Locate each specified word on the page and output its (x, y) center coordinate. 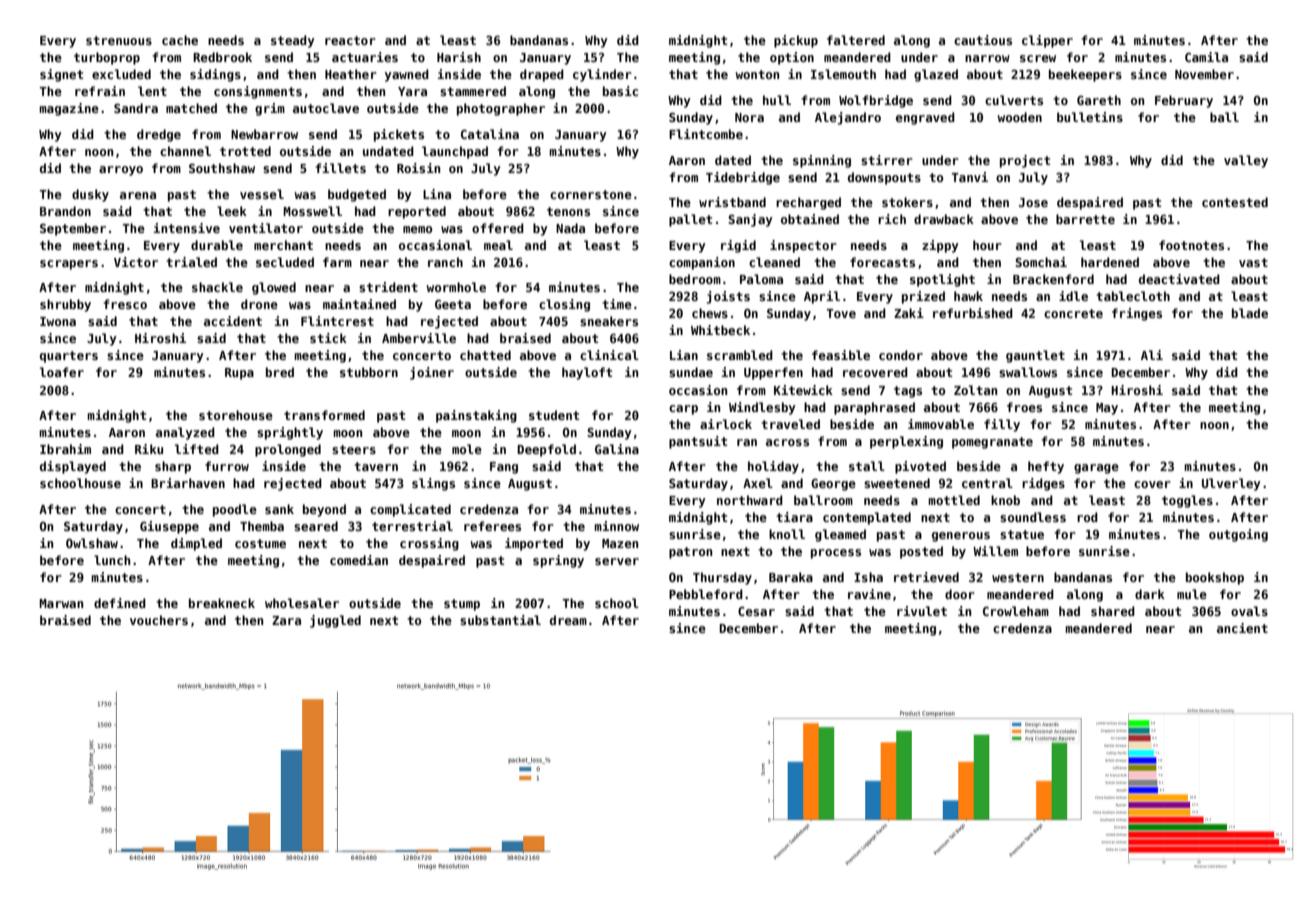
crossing (429, 544)
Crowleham (1016, 611)
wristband (732, 202)
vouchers (159, 620)
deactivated (1179, 279)
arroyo (121, 171)
